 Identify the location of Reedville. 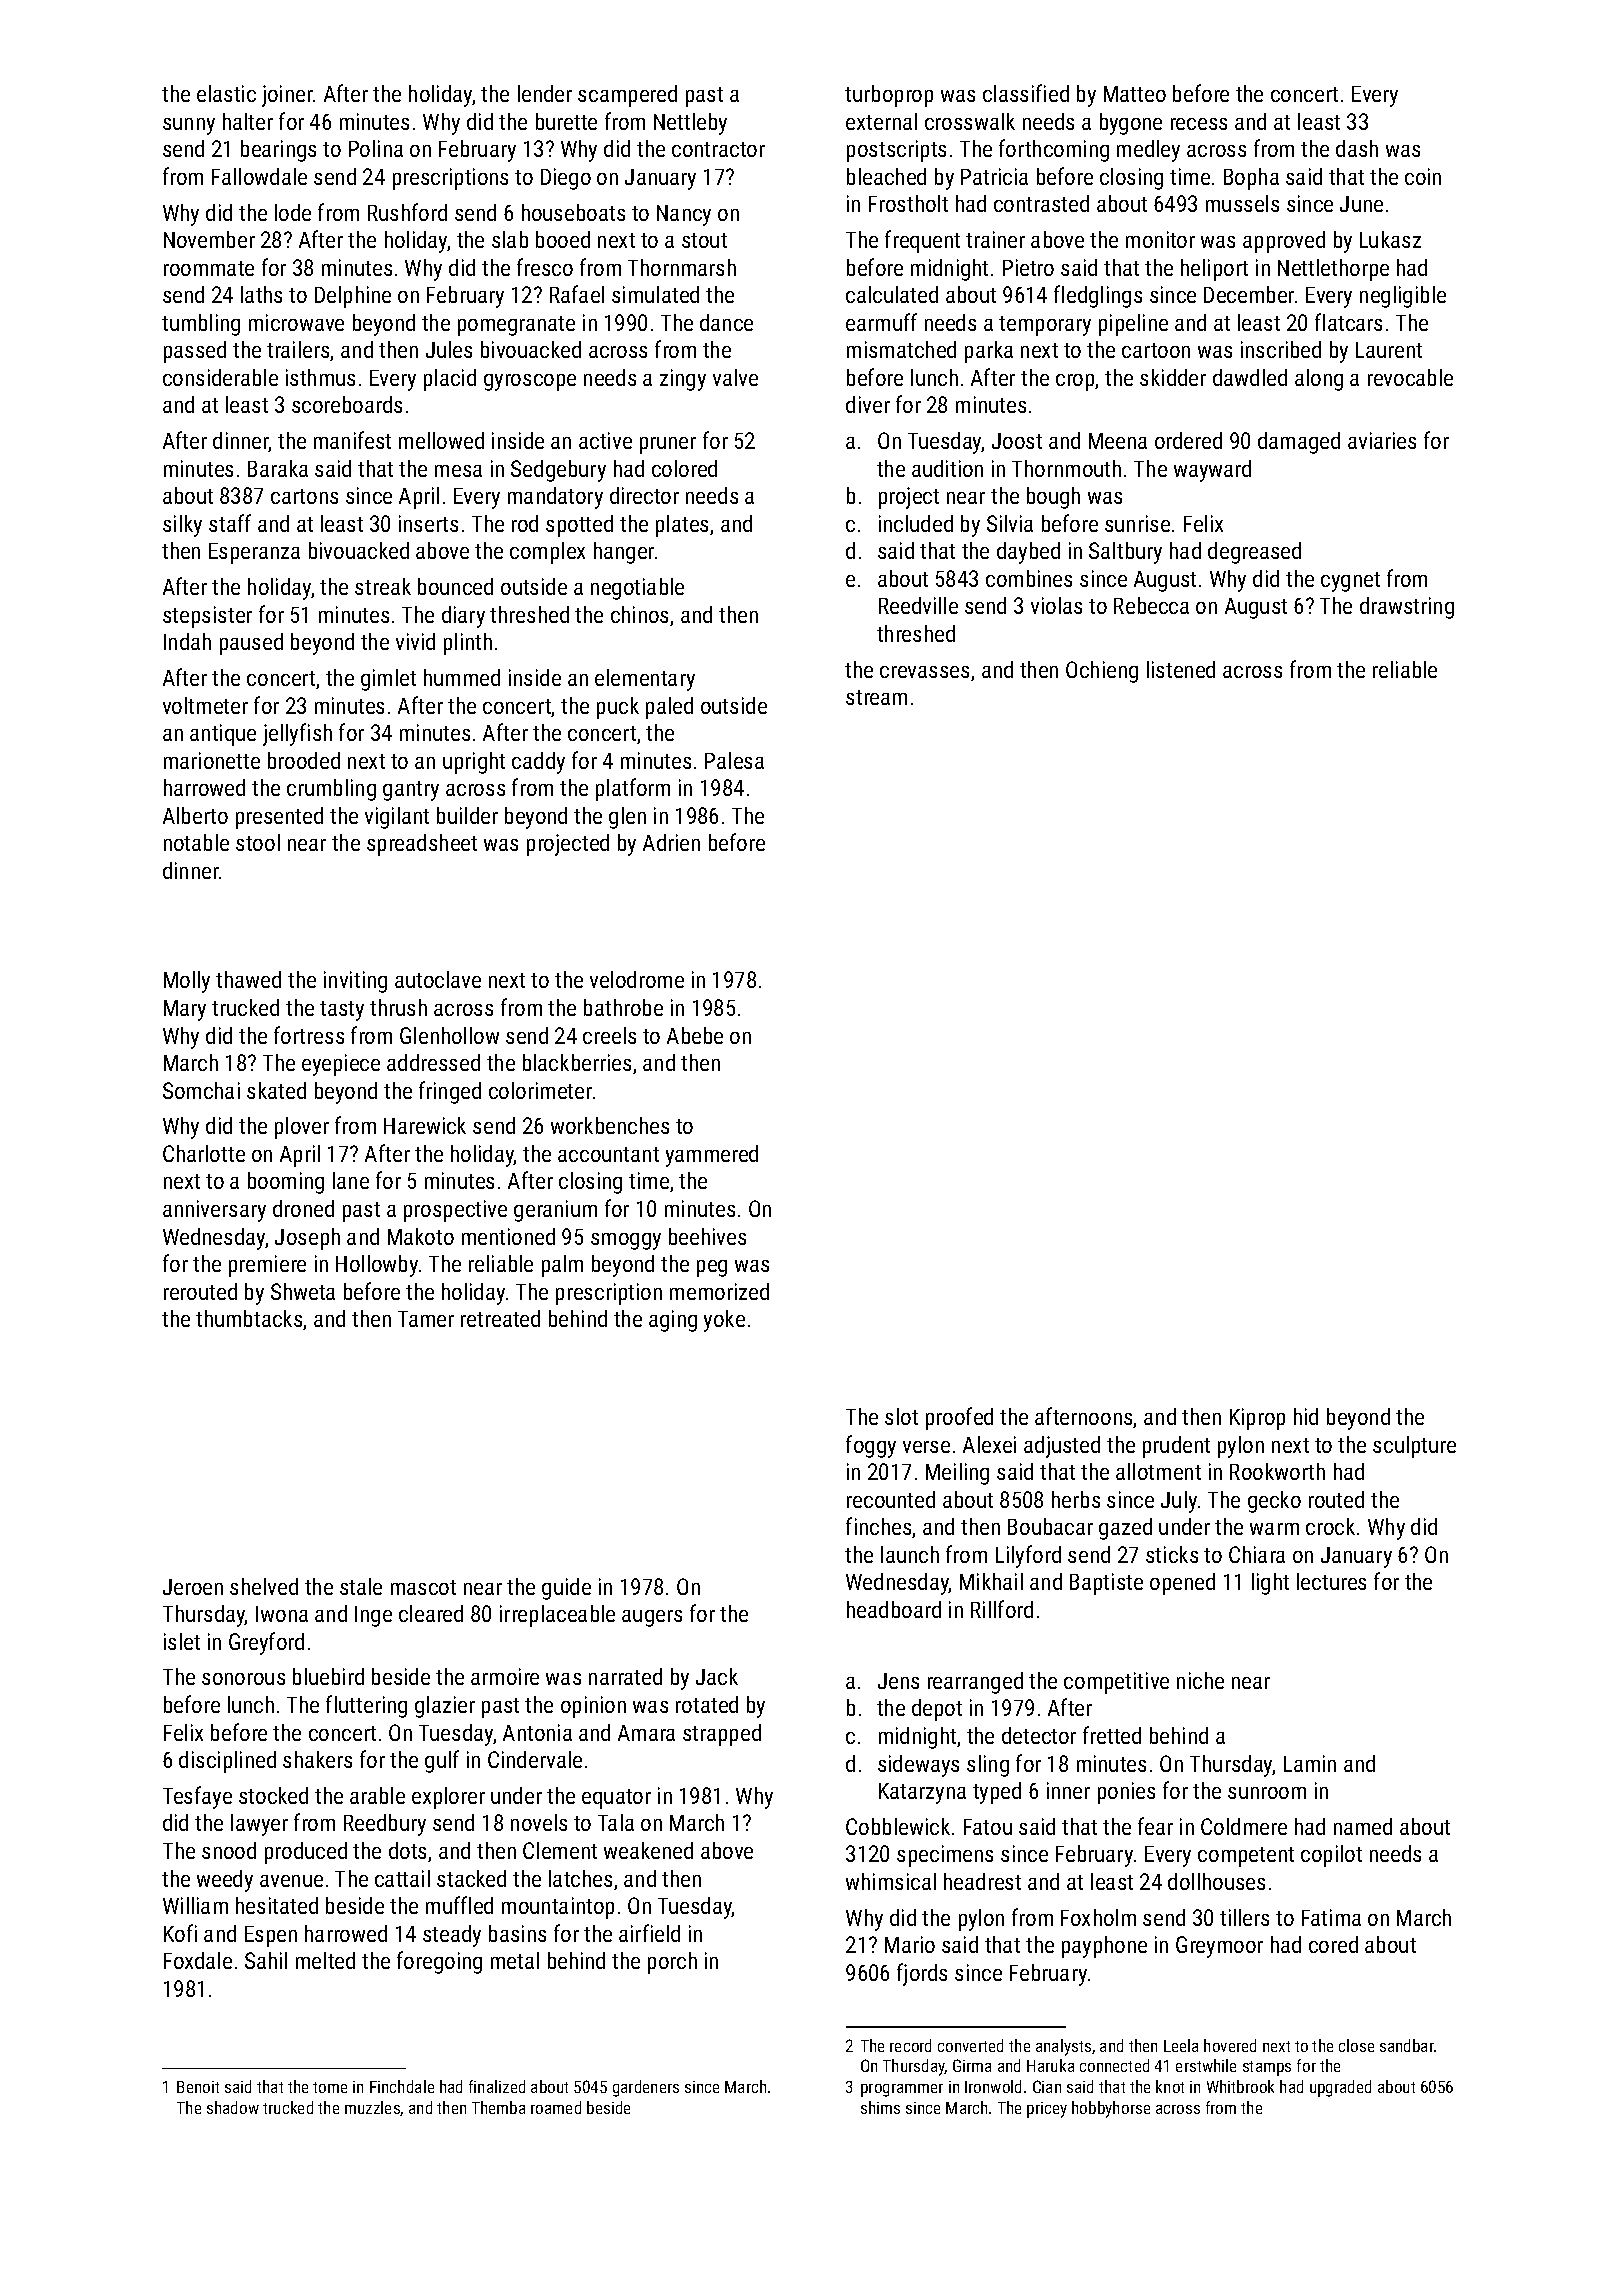
(918, 605).
